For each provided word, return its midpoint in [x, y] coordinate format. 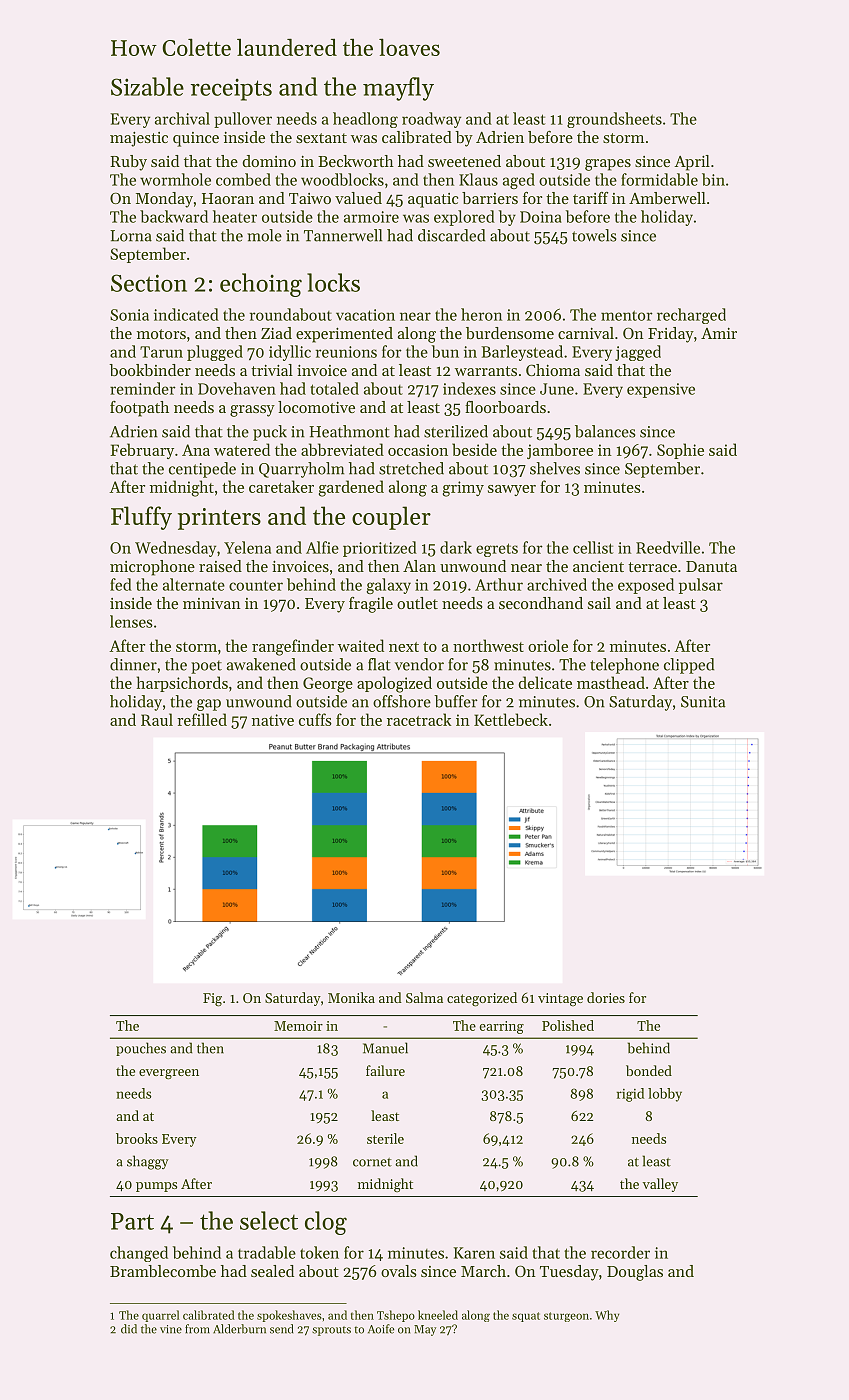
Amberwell [667, 198]
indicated [186, 314]
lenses [131, 621]
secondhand [541, 603]
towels [594, 235]
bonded [649, 1070]
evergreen [169, 1074]
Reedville [668, 547]
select [269, 1220]
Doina [541, 217]
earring [501, 1027]
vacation [365, 315]
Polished [568, 1025]
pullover [243, 120]
